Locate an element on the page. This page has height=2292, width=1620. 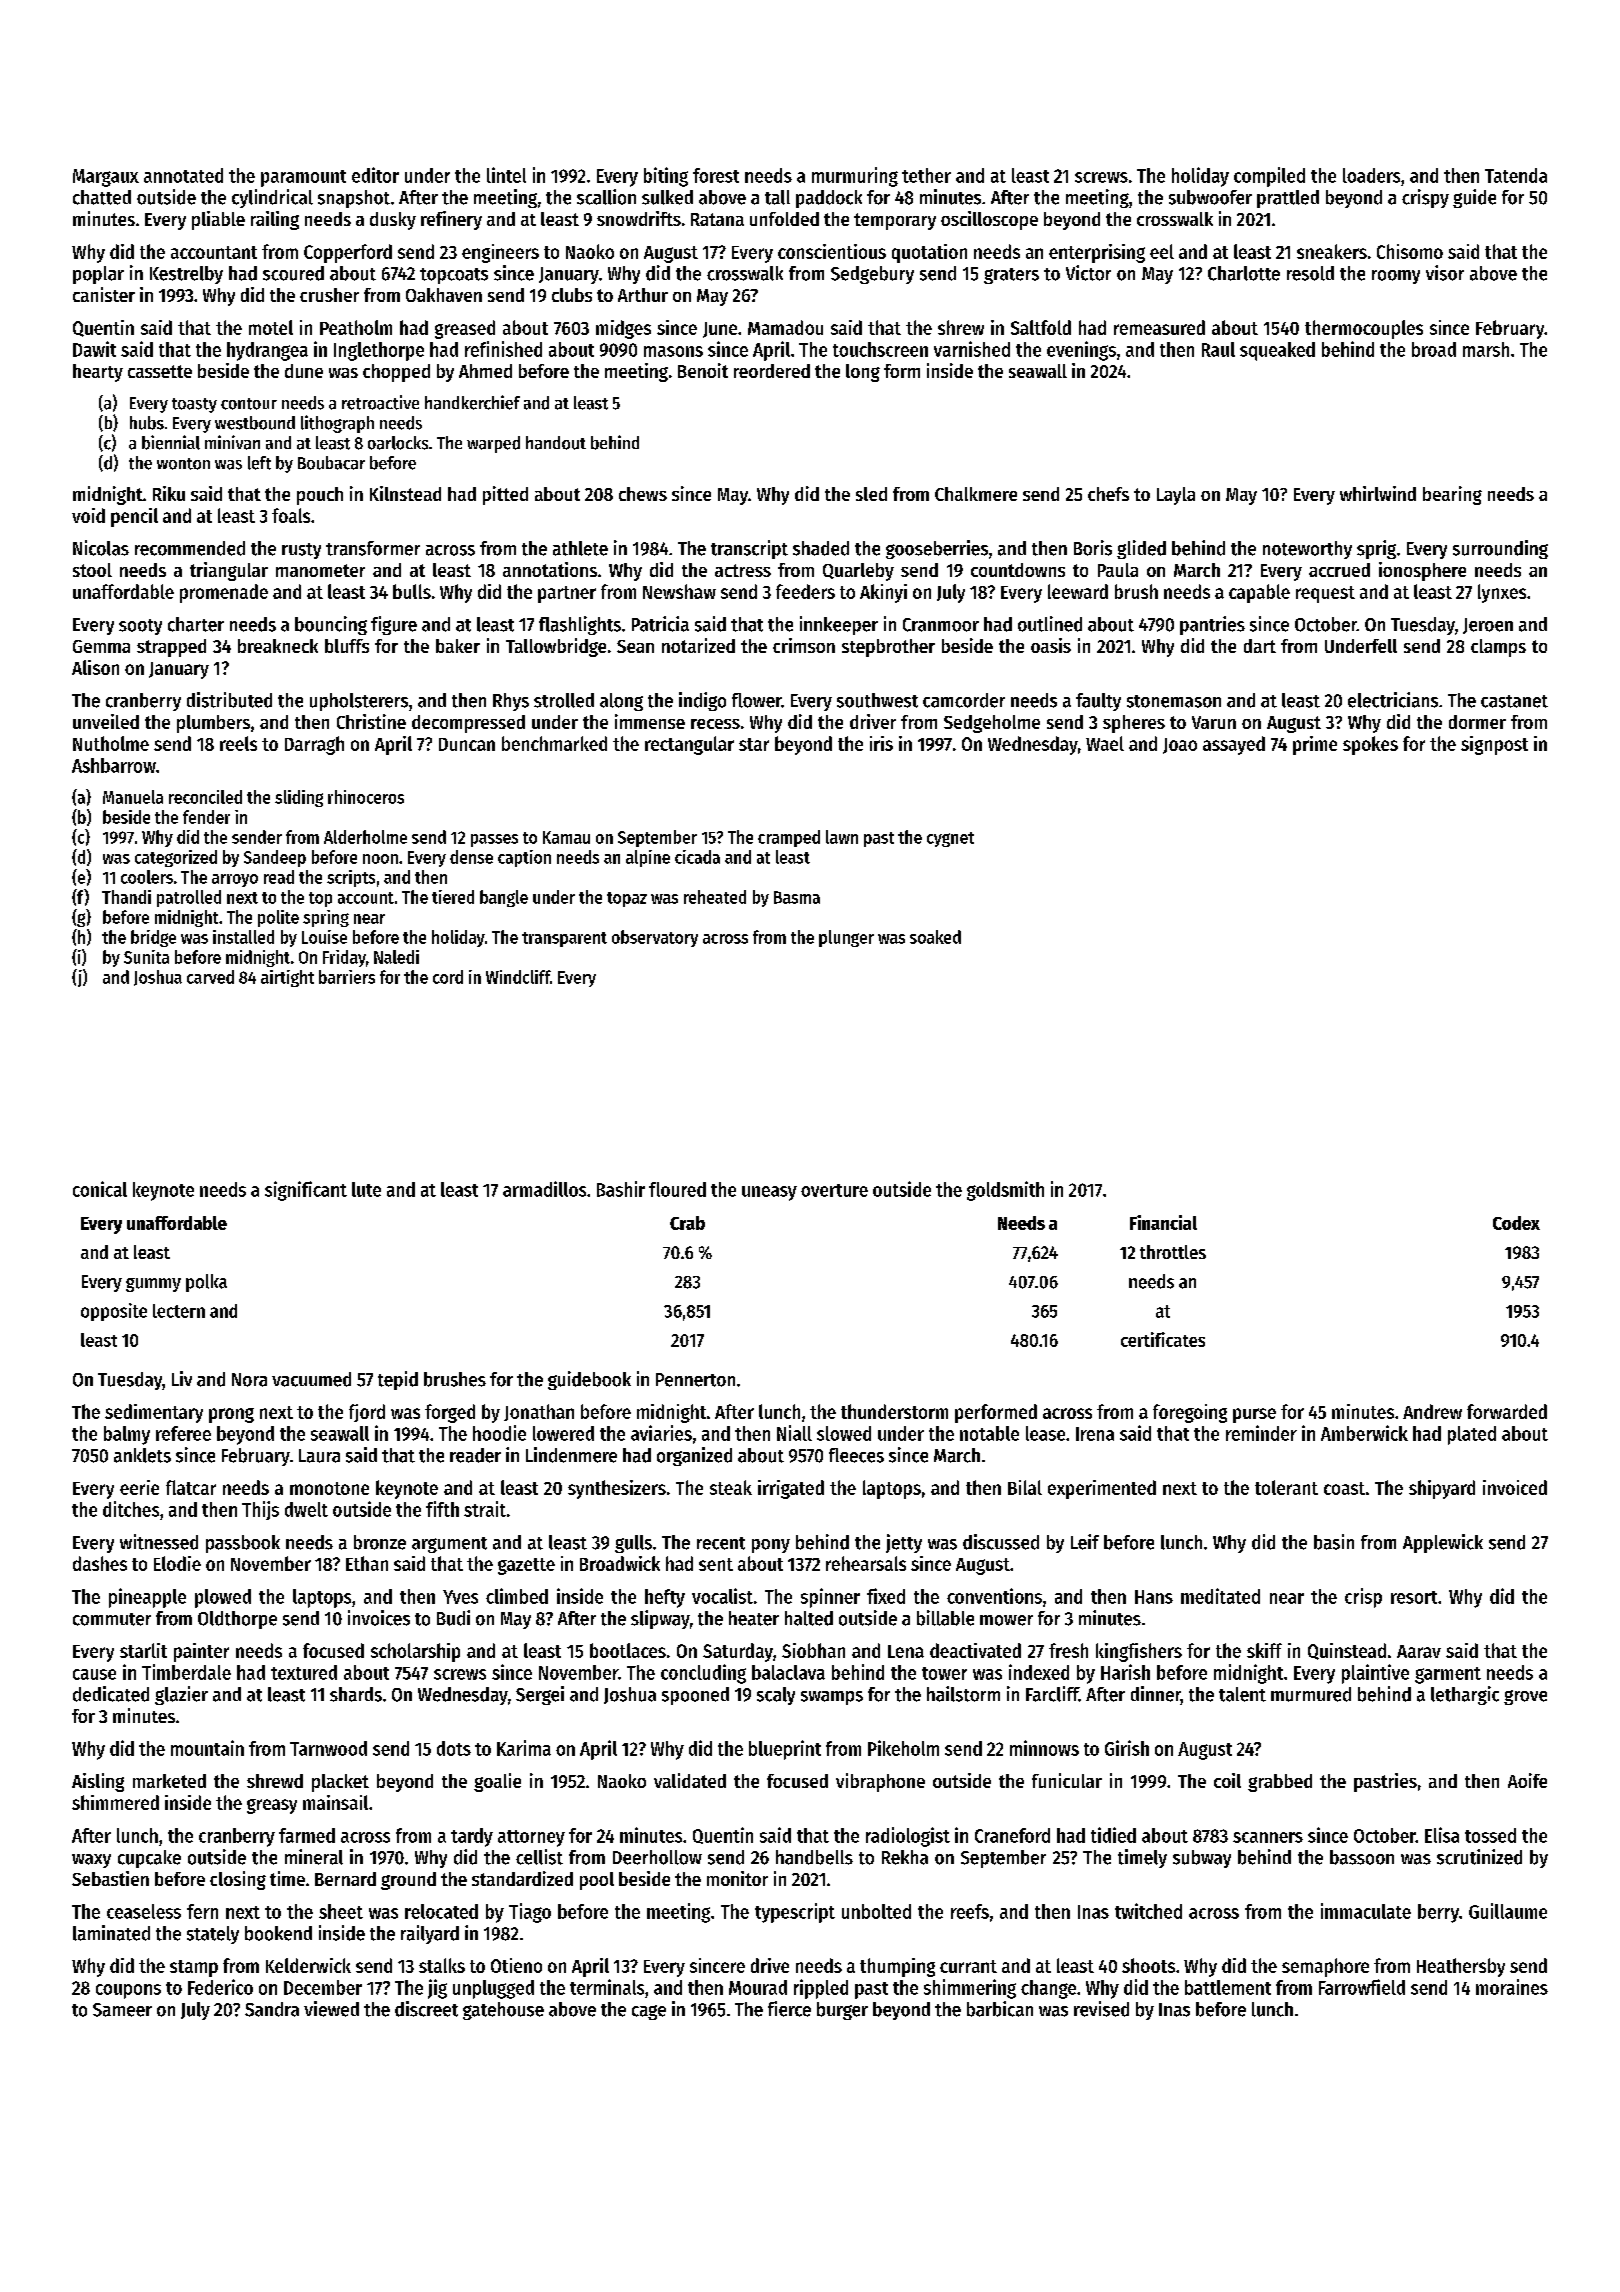
paramount is located at coordinates (303, 178).
